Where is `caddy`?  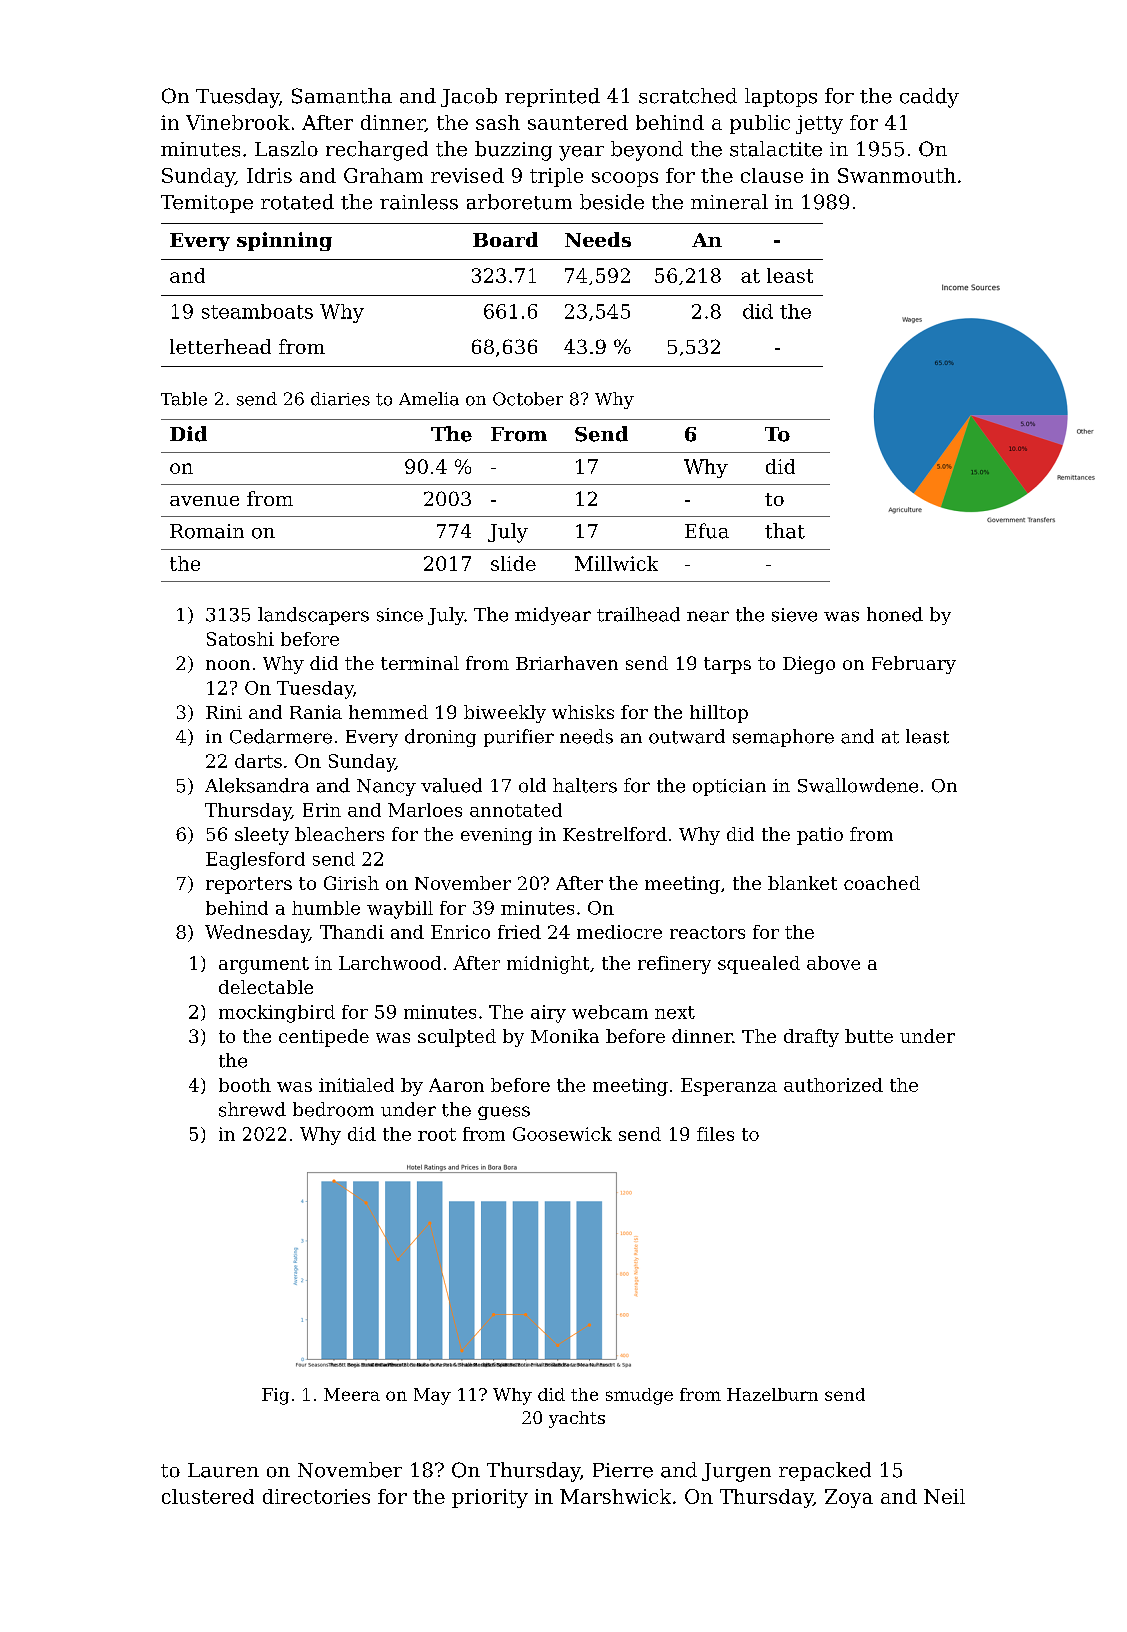 caddy is located at coordinates (929, 98).
